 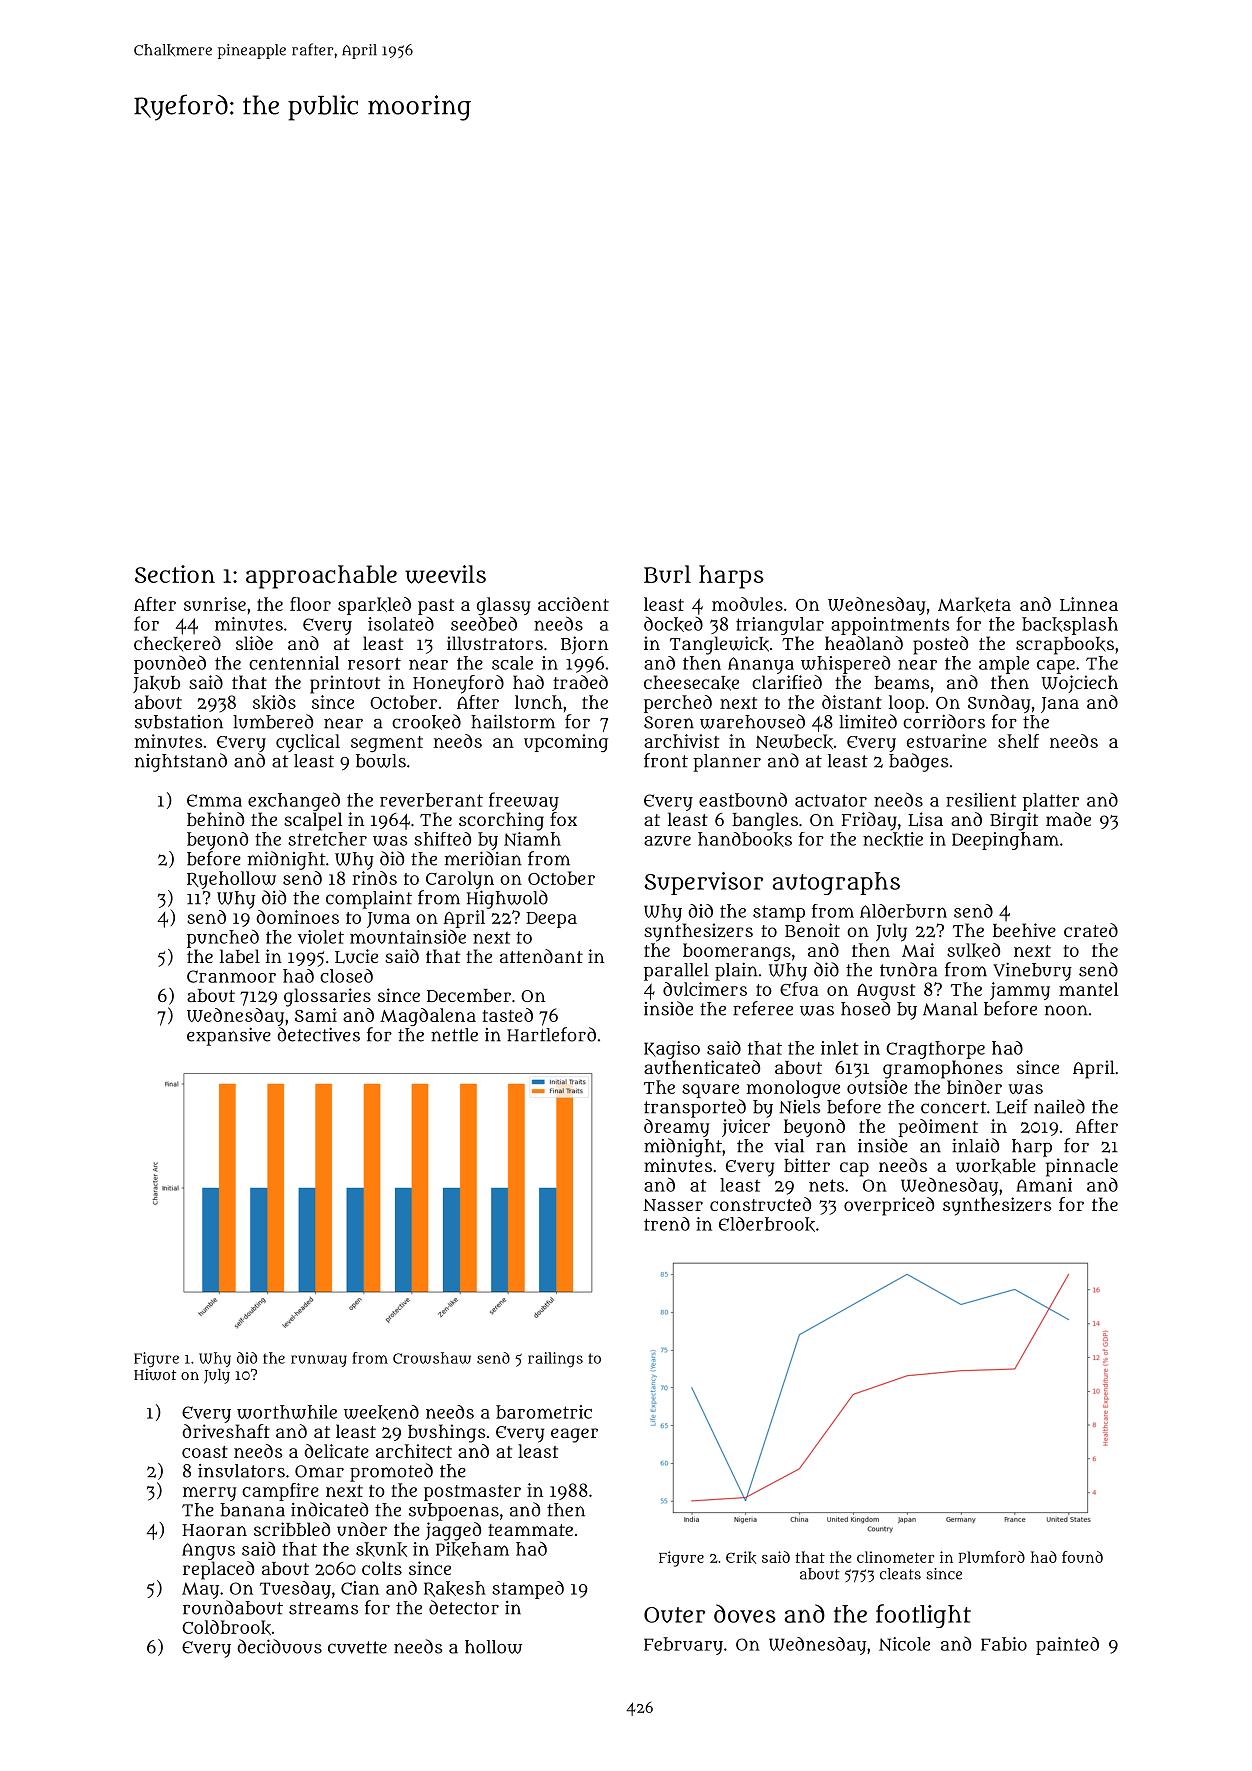 What do you see at coordinates (280, 1492) in the screenshot?
I see `campfire` at bounding box center [280, 1492].
